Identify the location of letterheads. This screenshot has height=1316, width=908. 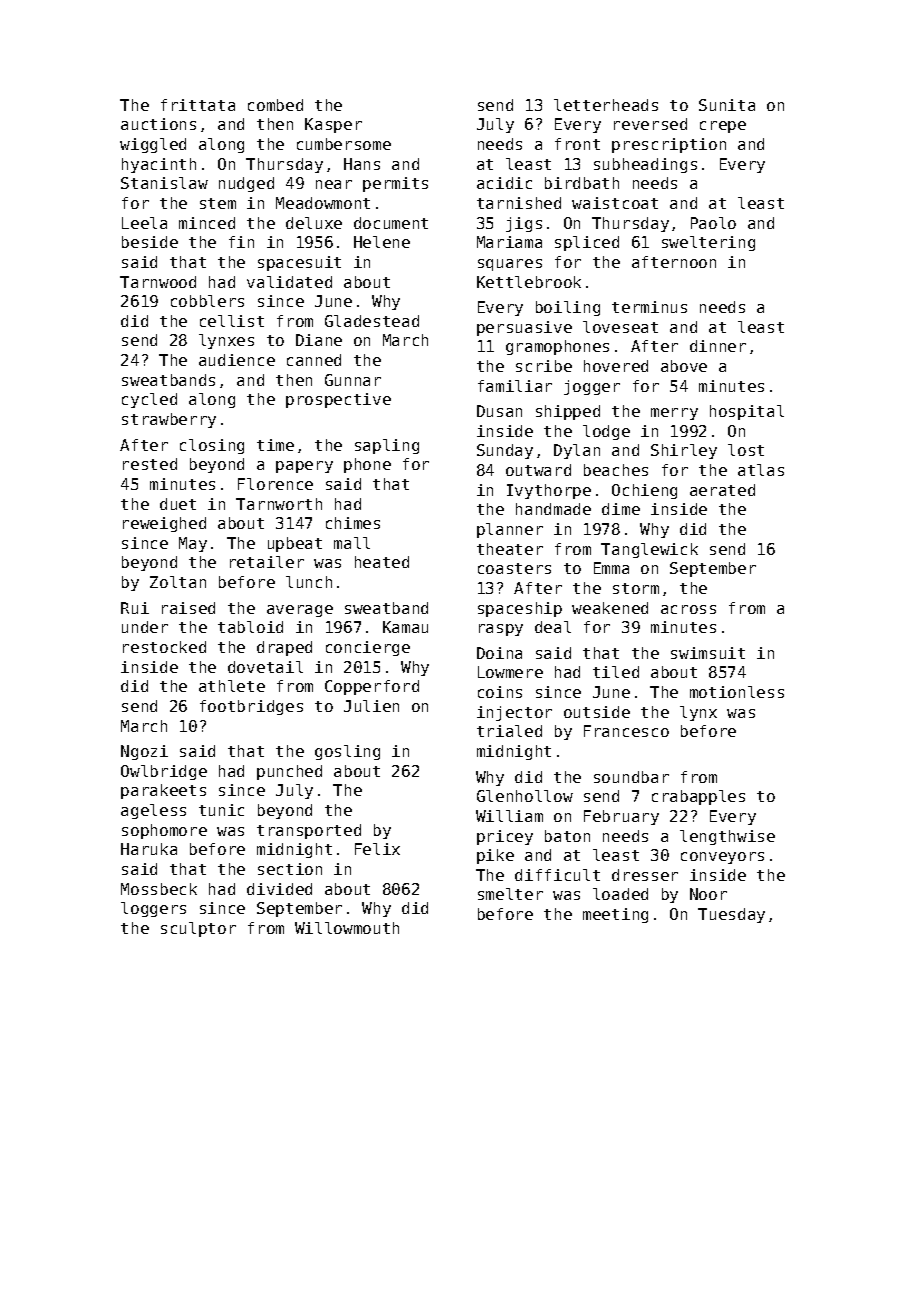
(606, 105).
